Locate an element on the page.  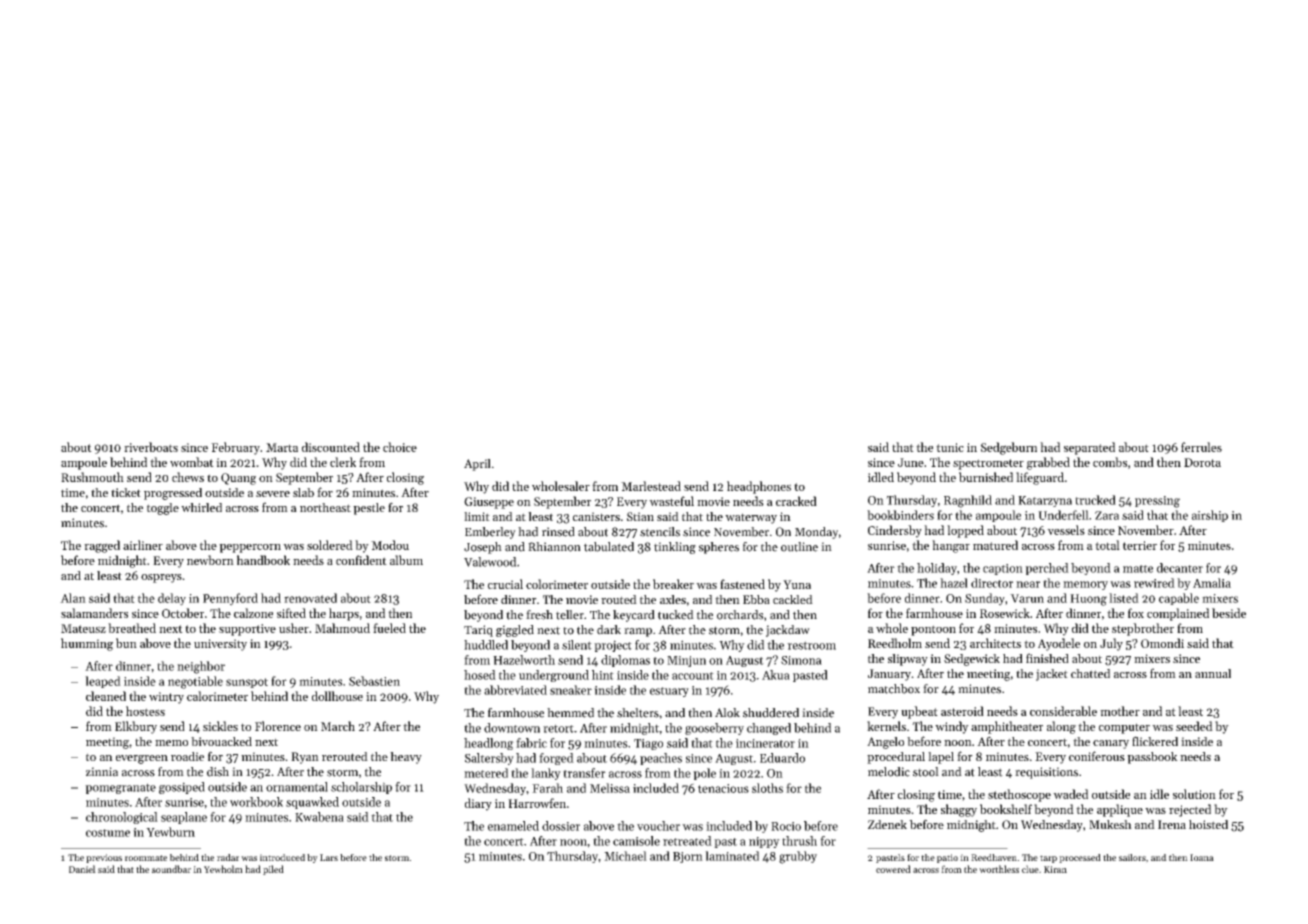
Marta is located at coordinates (282, 447).
